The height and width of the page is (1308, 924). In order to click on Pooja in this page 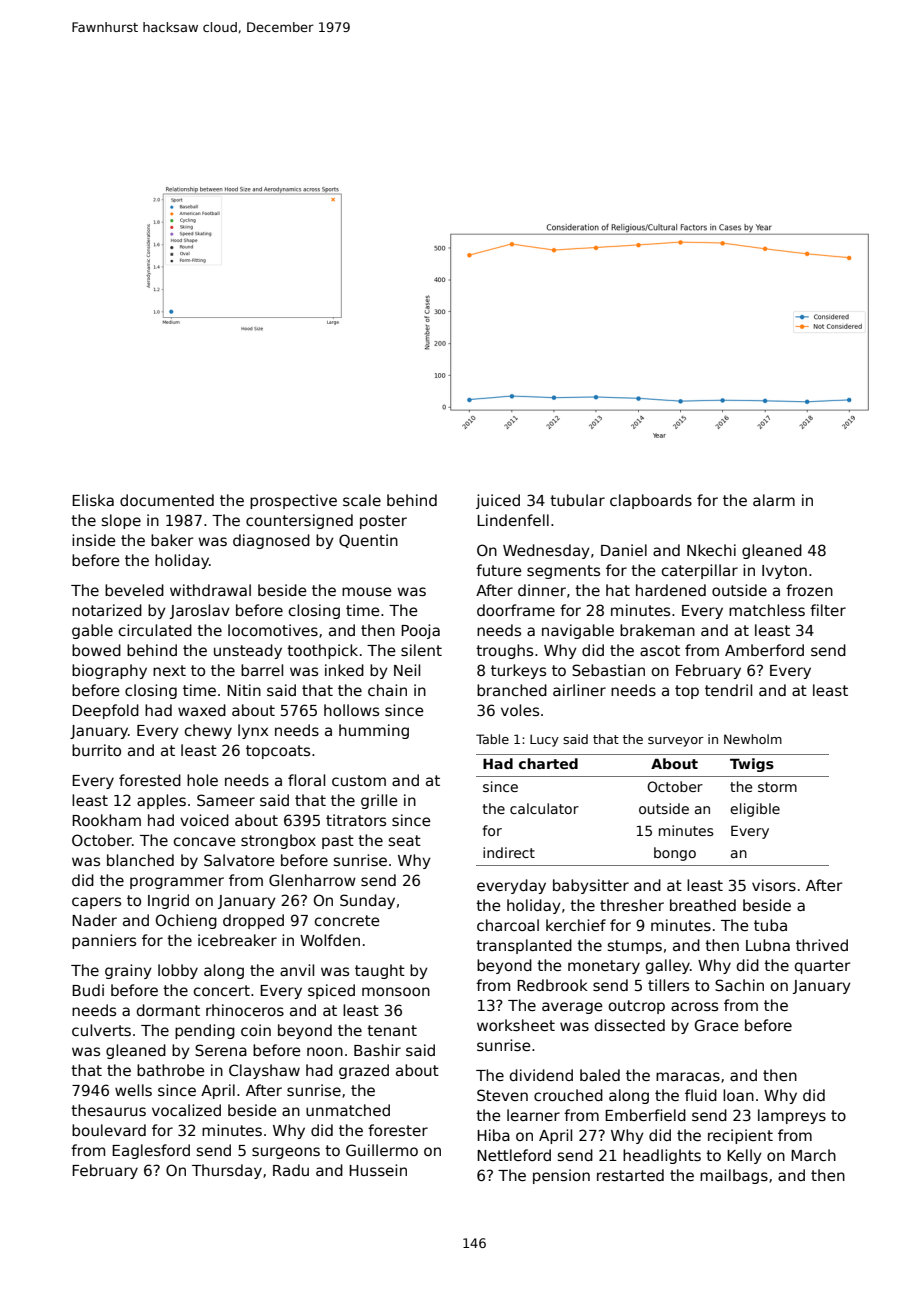, I will do `click(420, 631)`.
